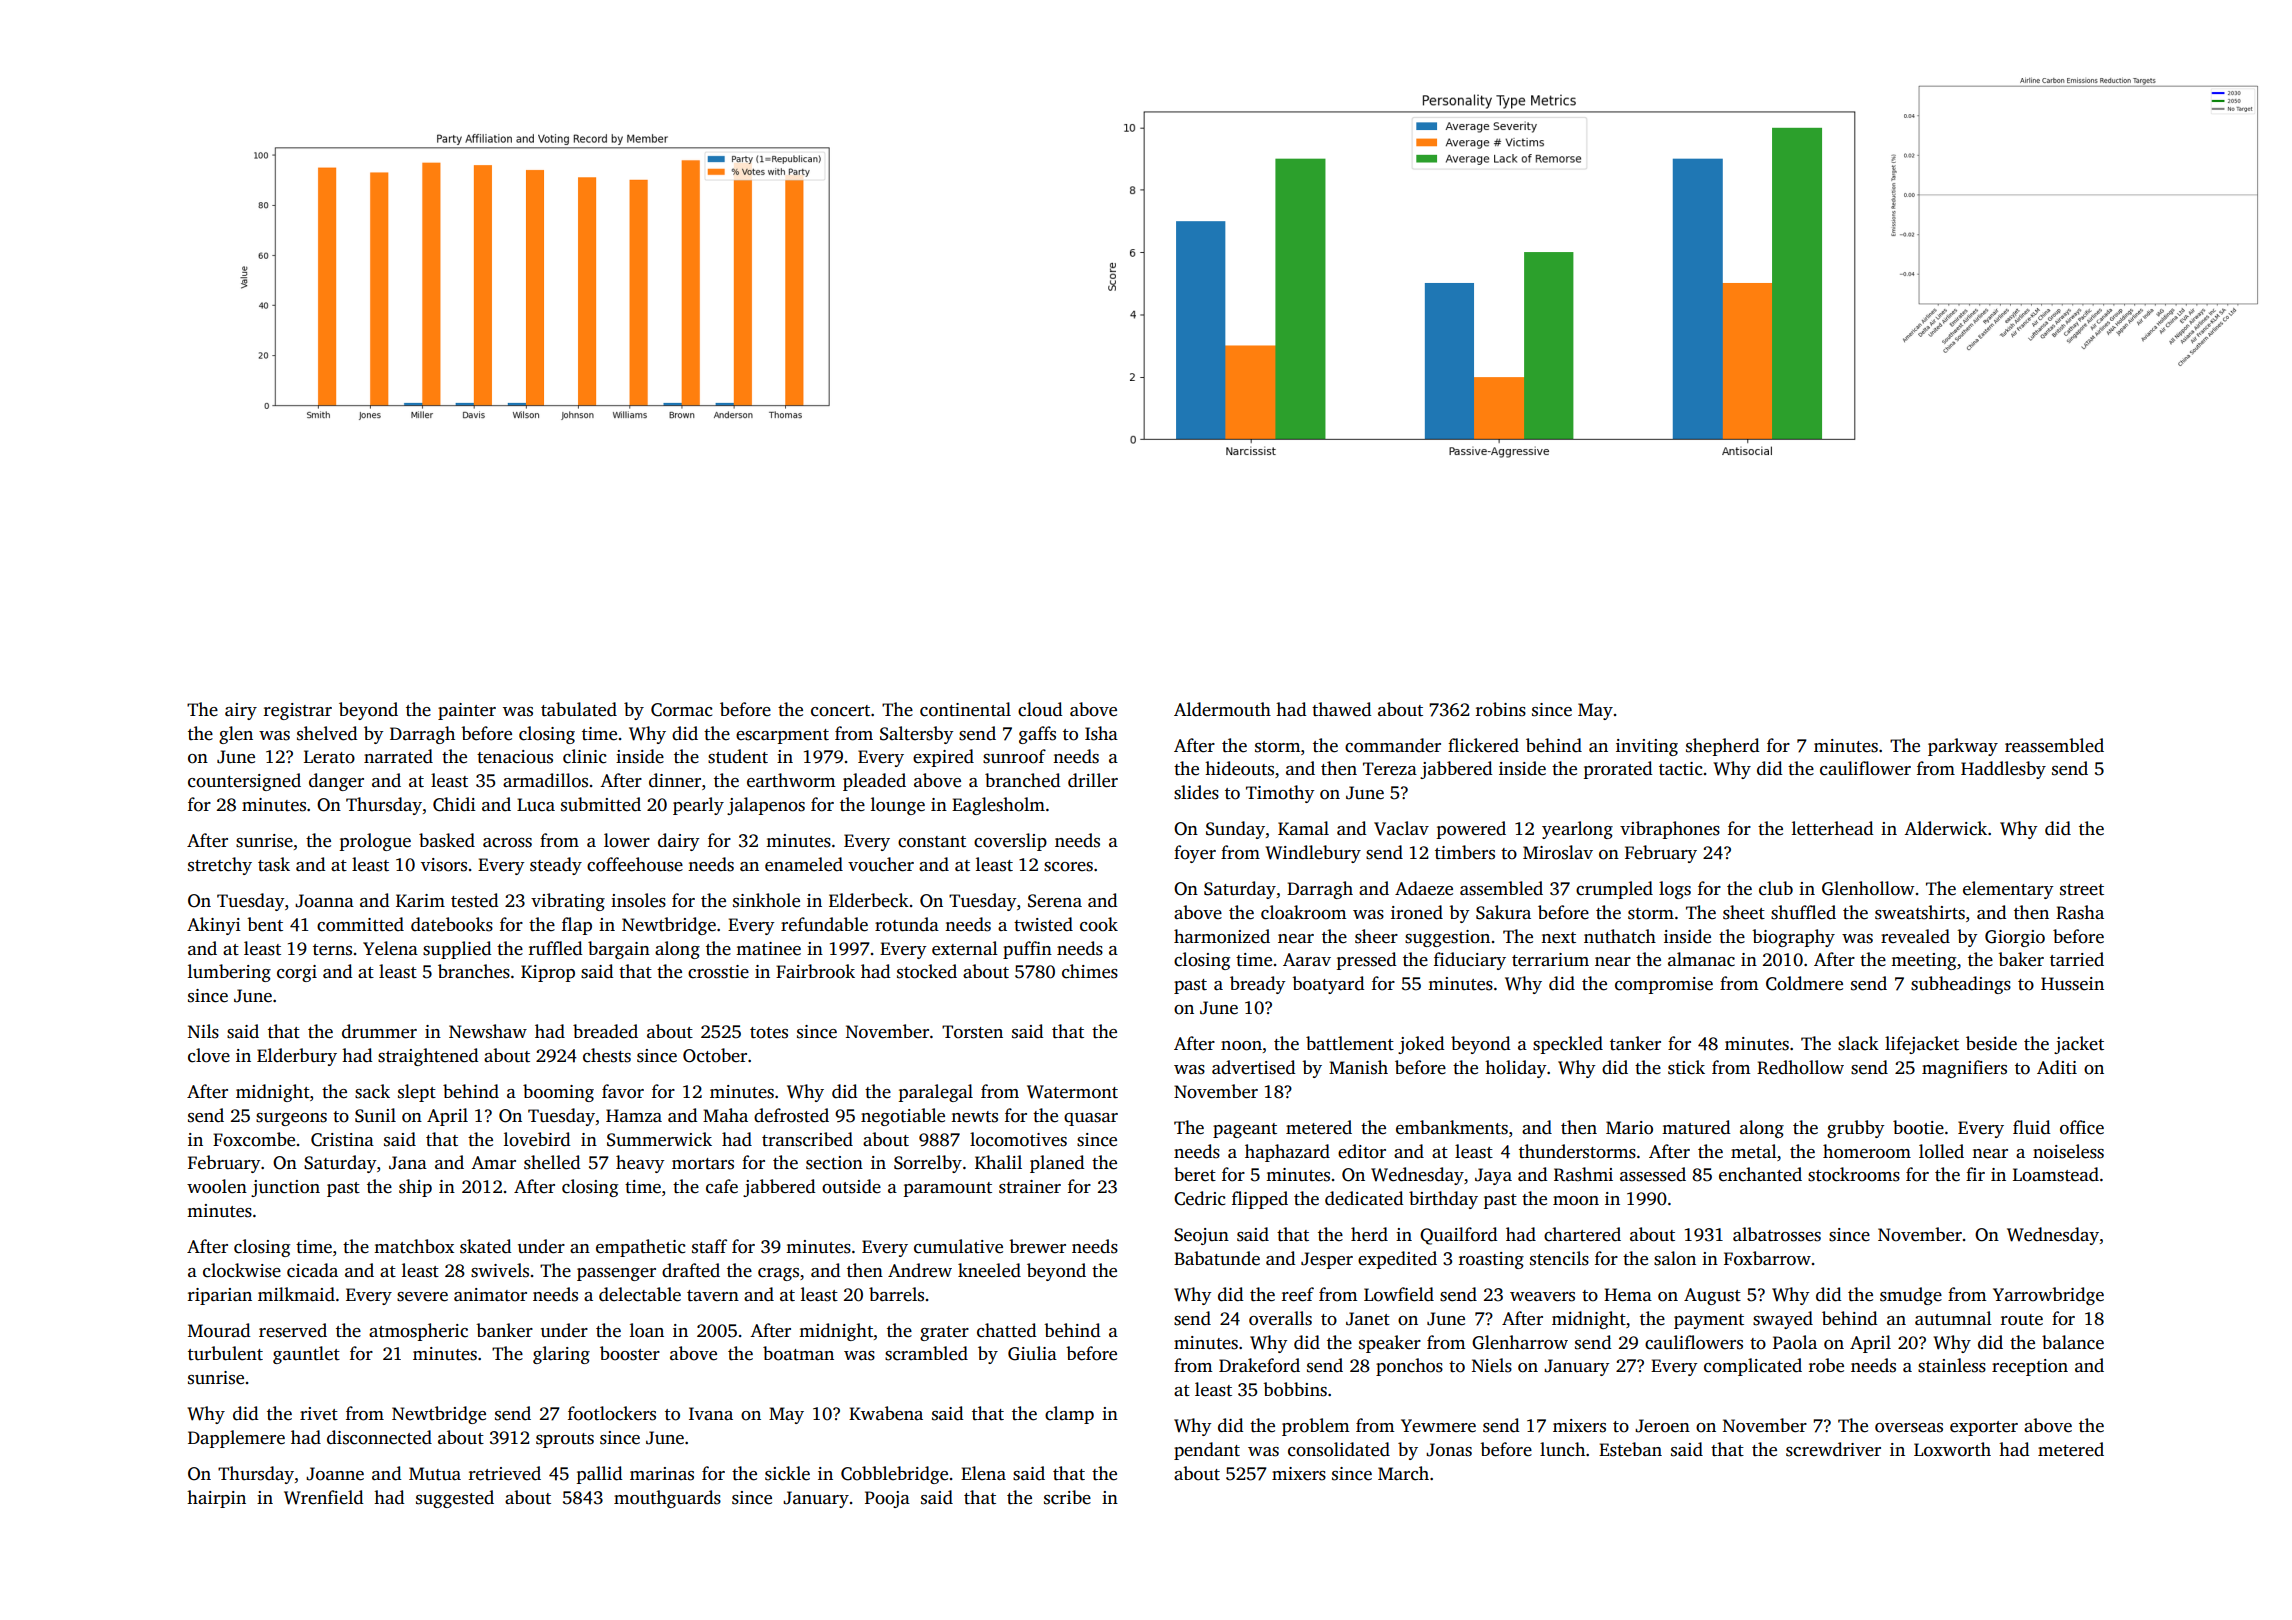 The image size is (2292, 1620). What do you see at coordinates (1984, 1428) in the screenshot?
I see `exporter` at bounding box center [1984, 1428].
